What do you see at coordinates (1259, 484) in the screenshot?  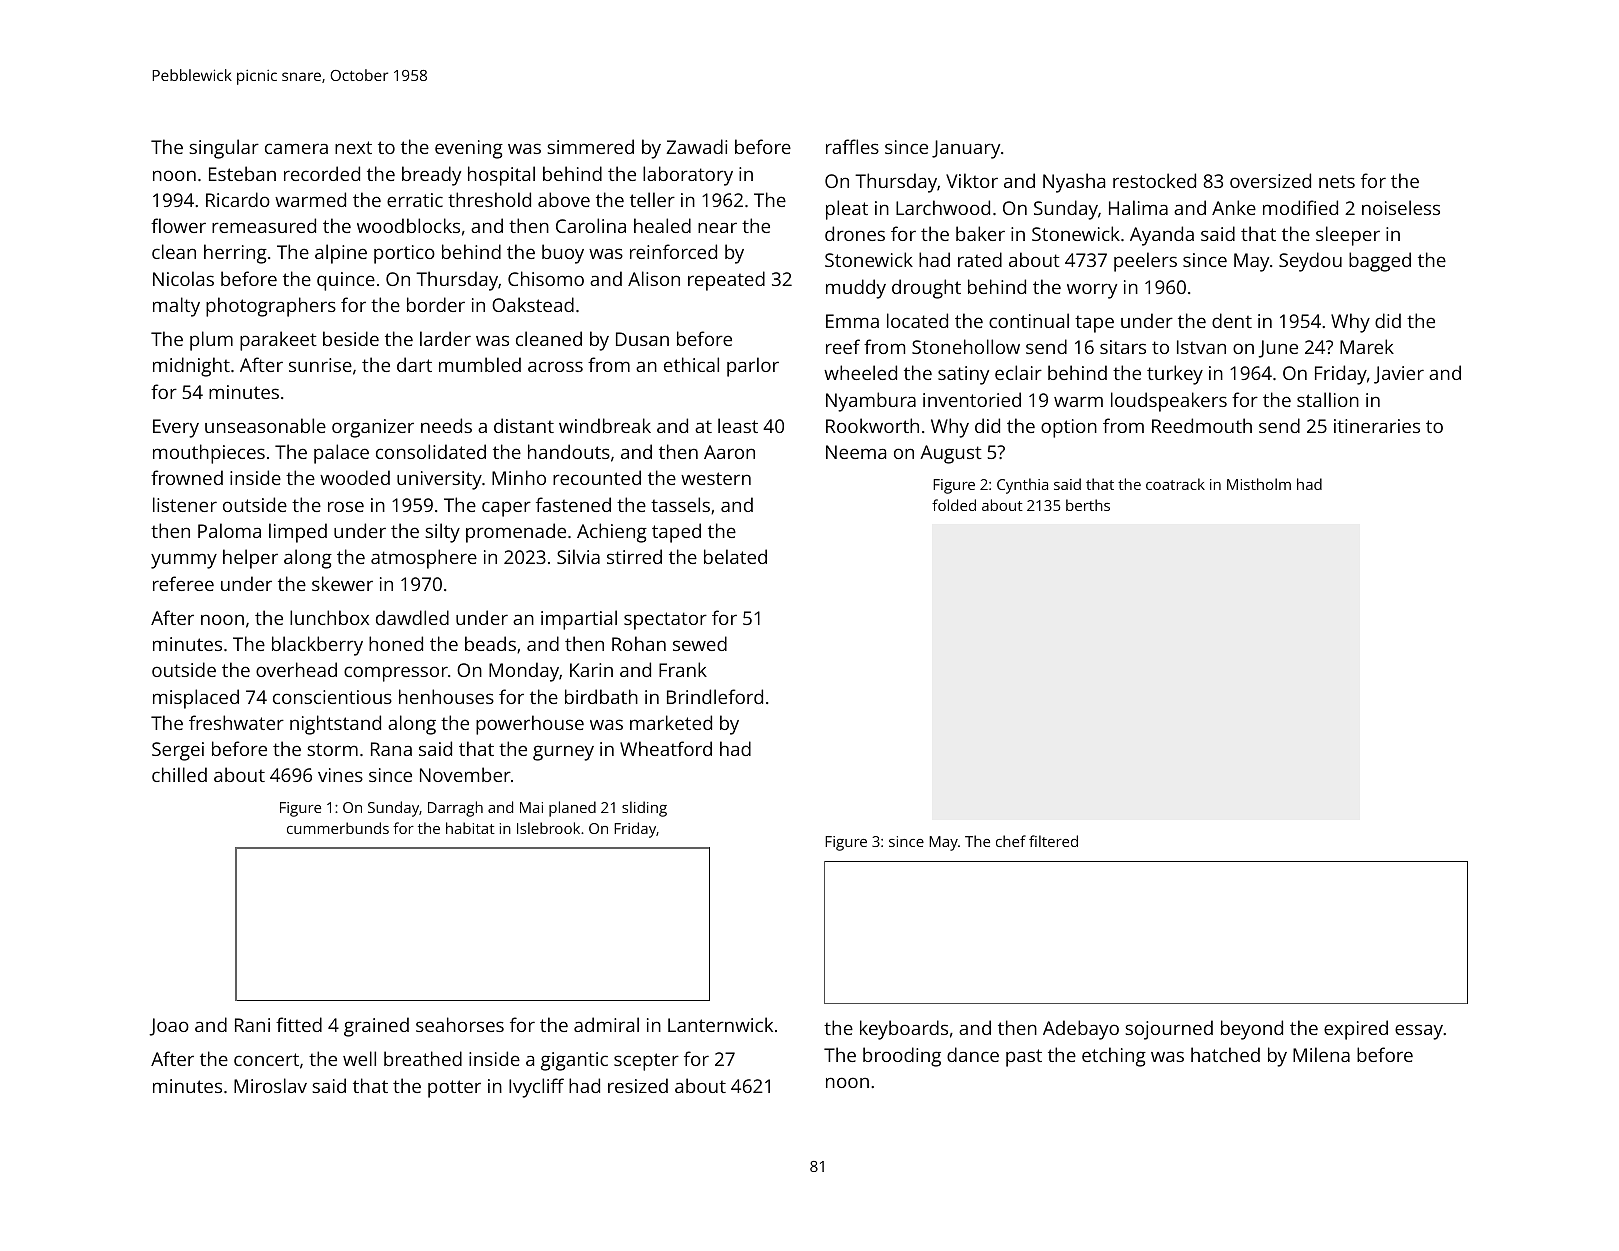 I see `Mistholm` at bounding box center [1259, 484].
